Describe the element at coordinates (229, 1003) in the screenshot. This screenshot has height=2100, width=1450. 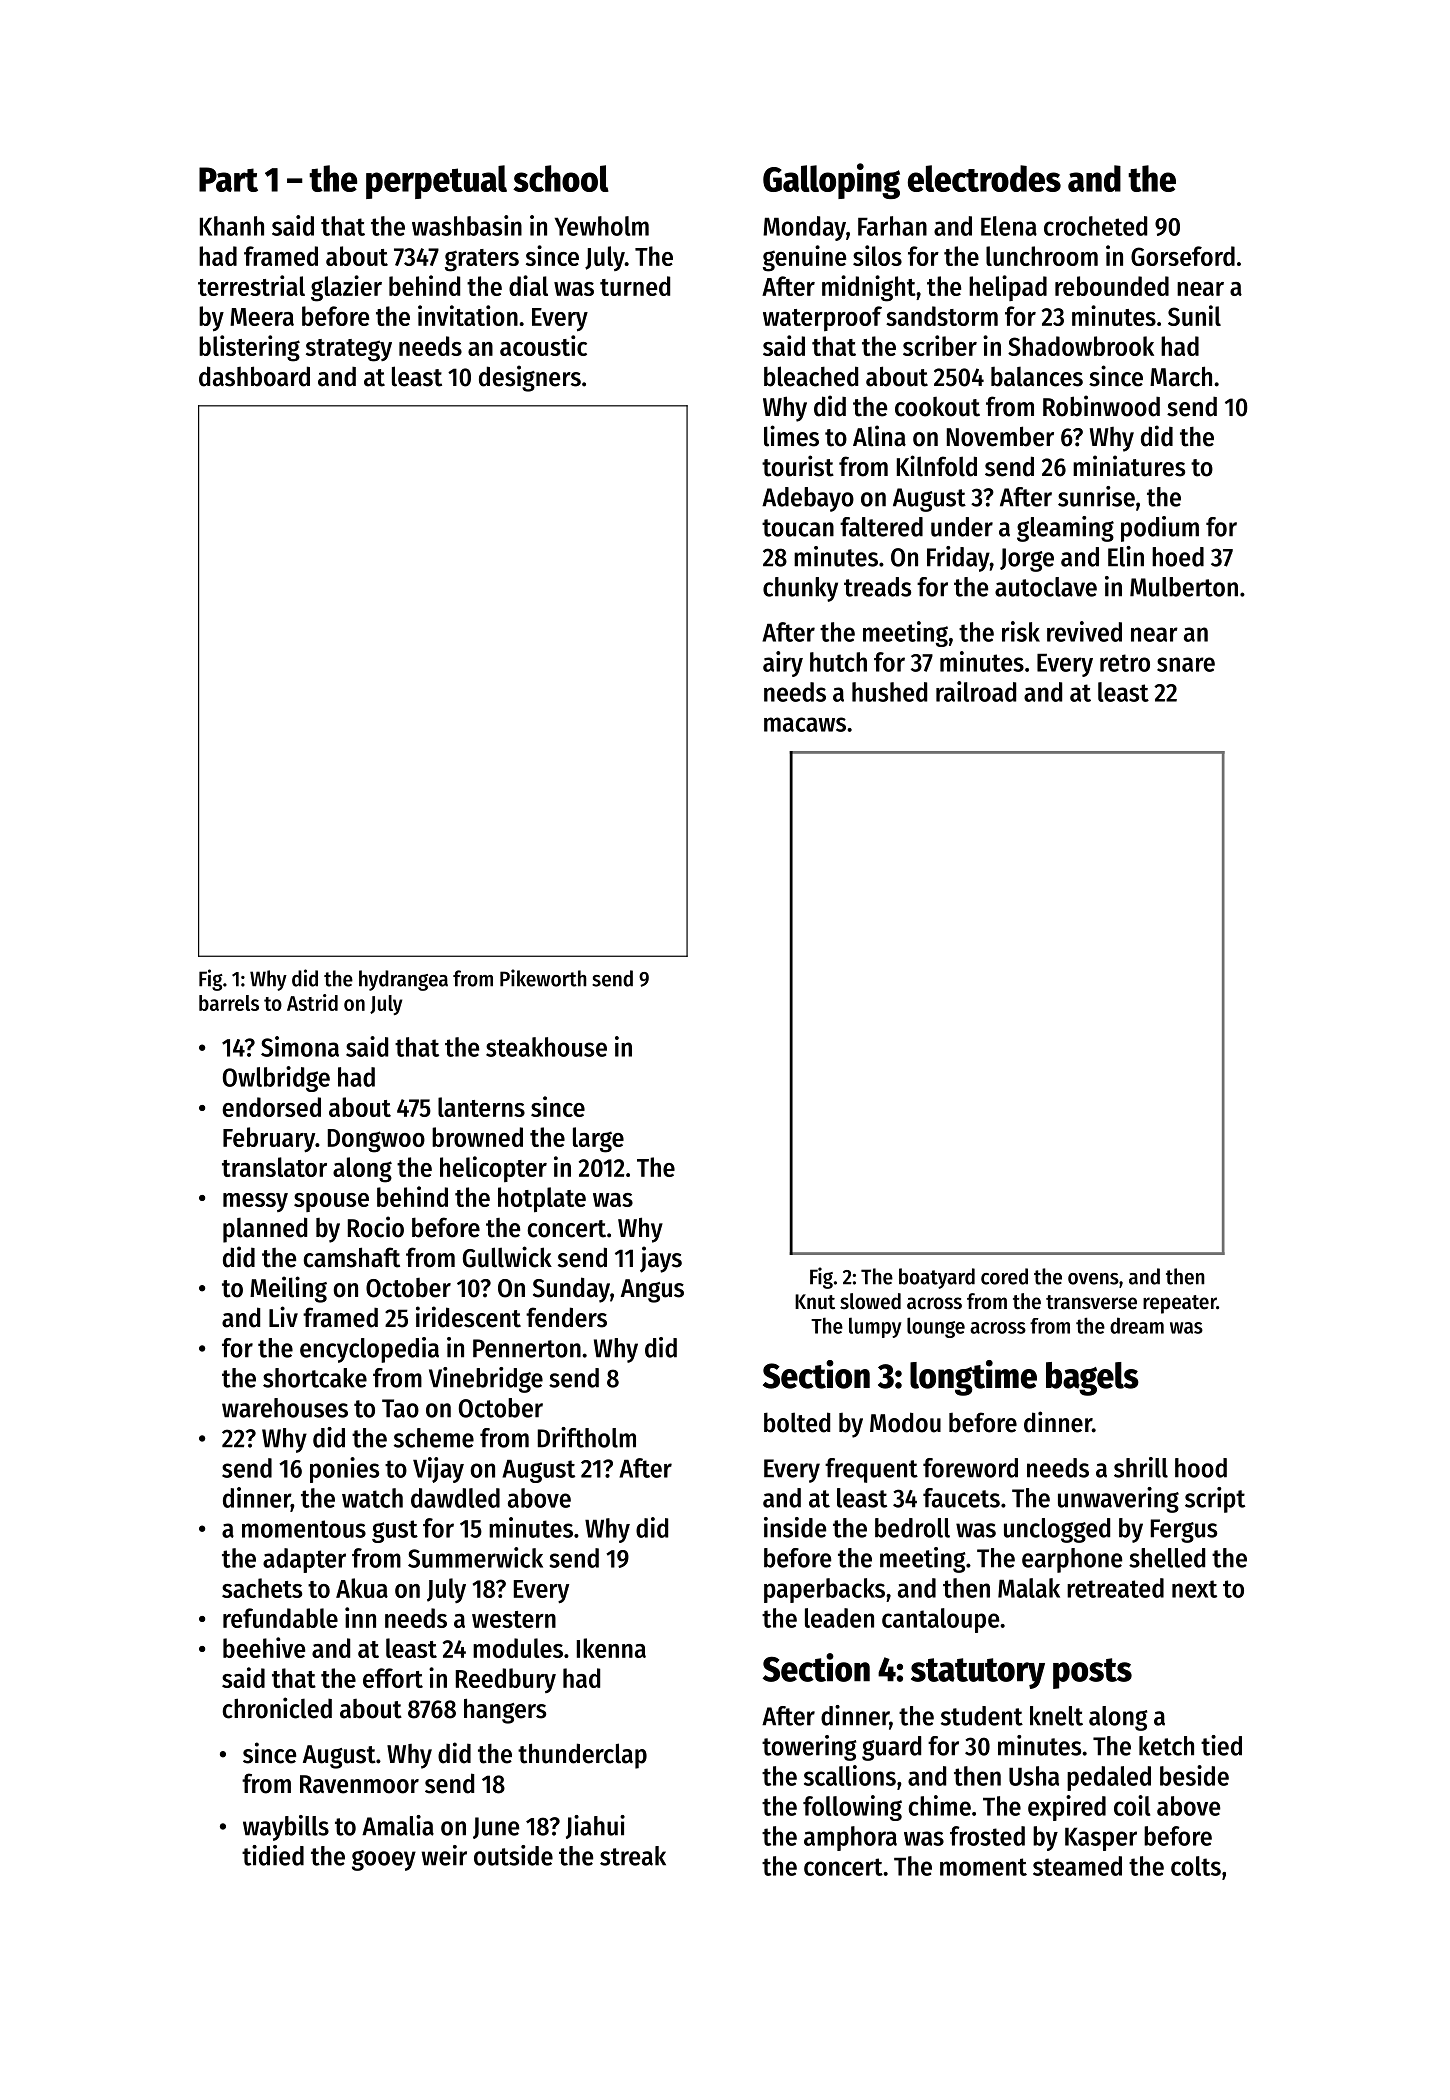
I see `barrels` at that location.
